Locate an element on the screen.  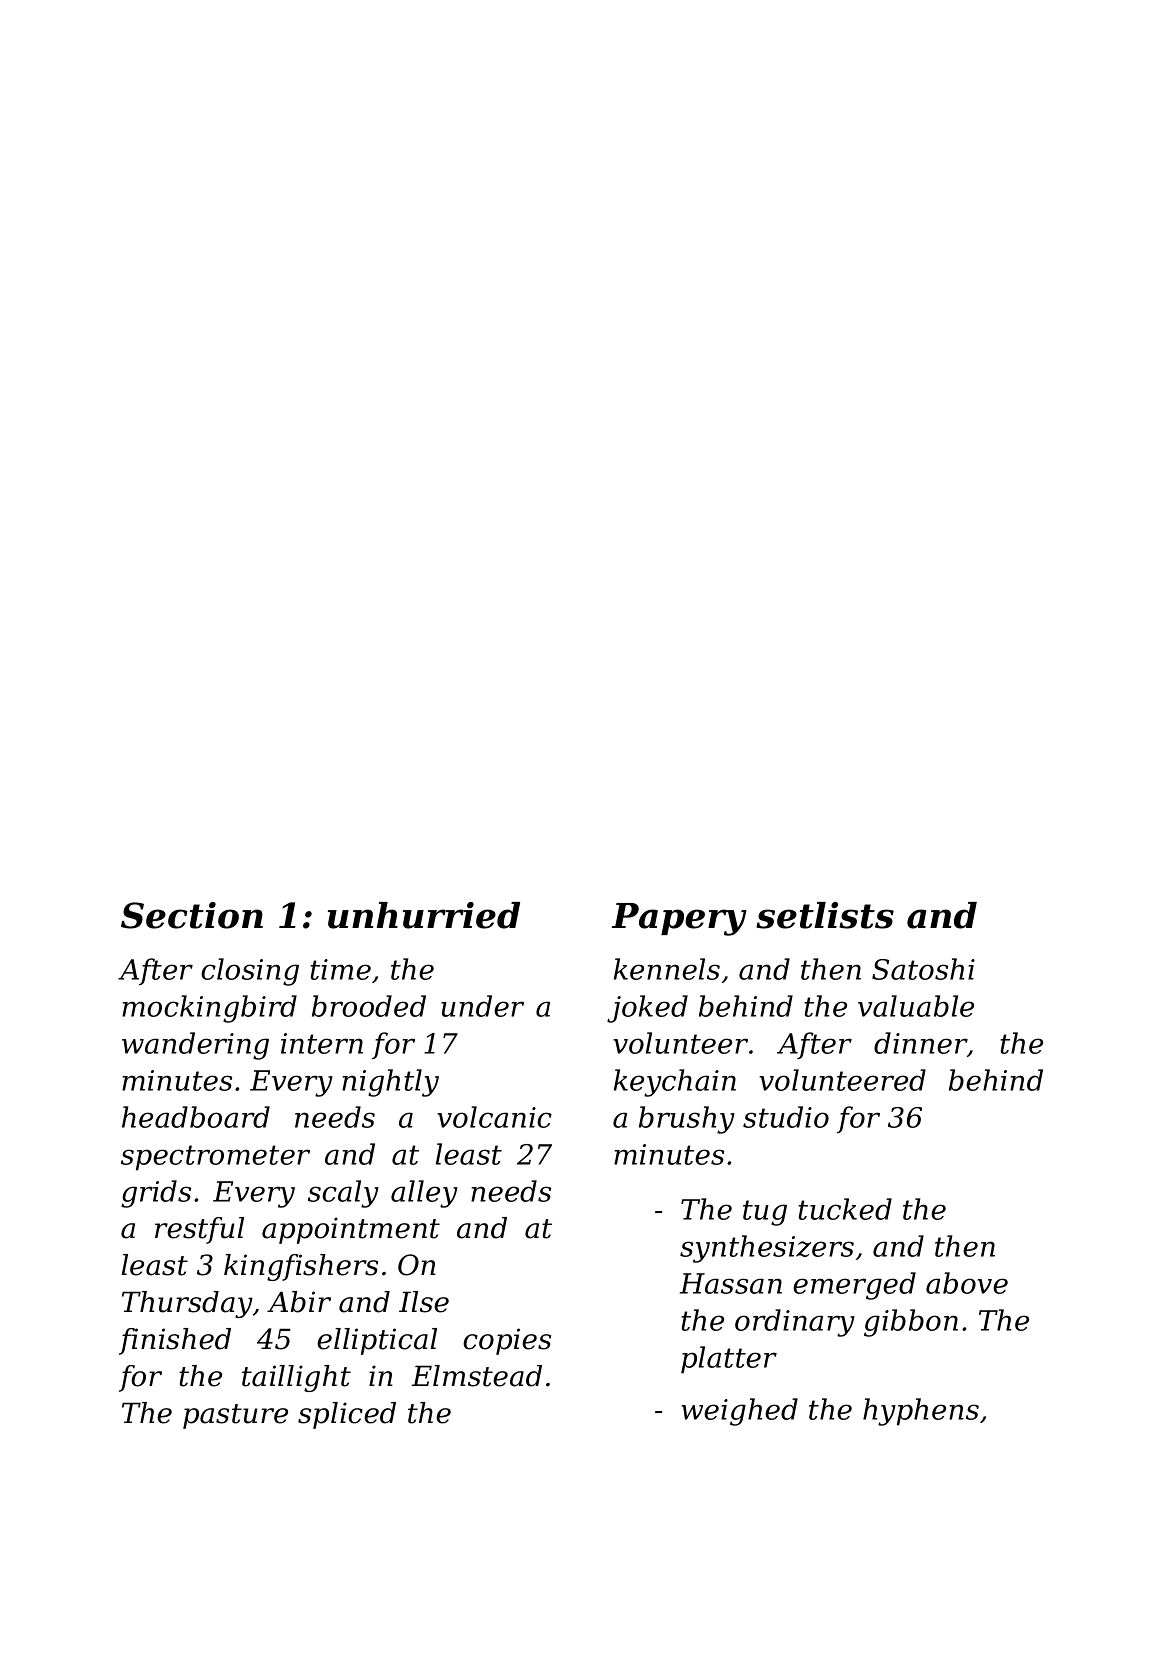
mockingbird is located at coordinates (209, 1009).
